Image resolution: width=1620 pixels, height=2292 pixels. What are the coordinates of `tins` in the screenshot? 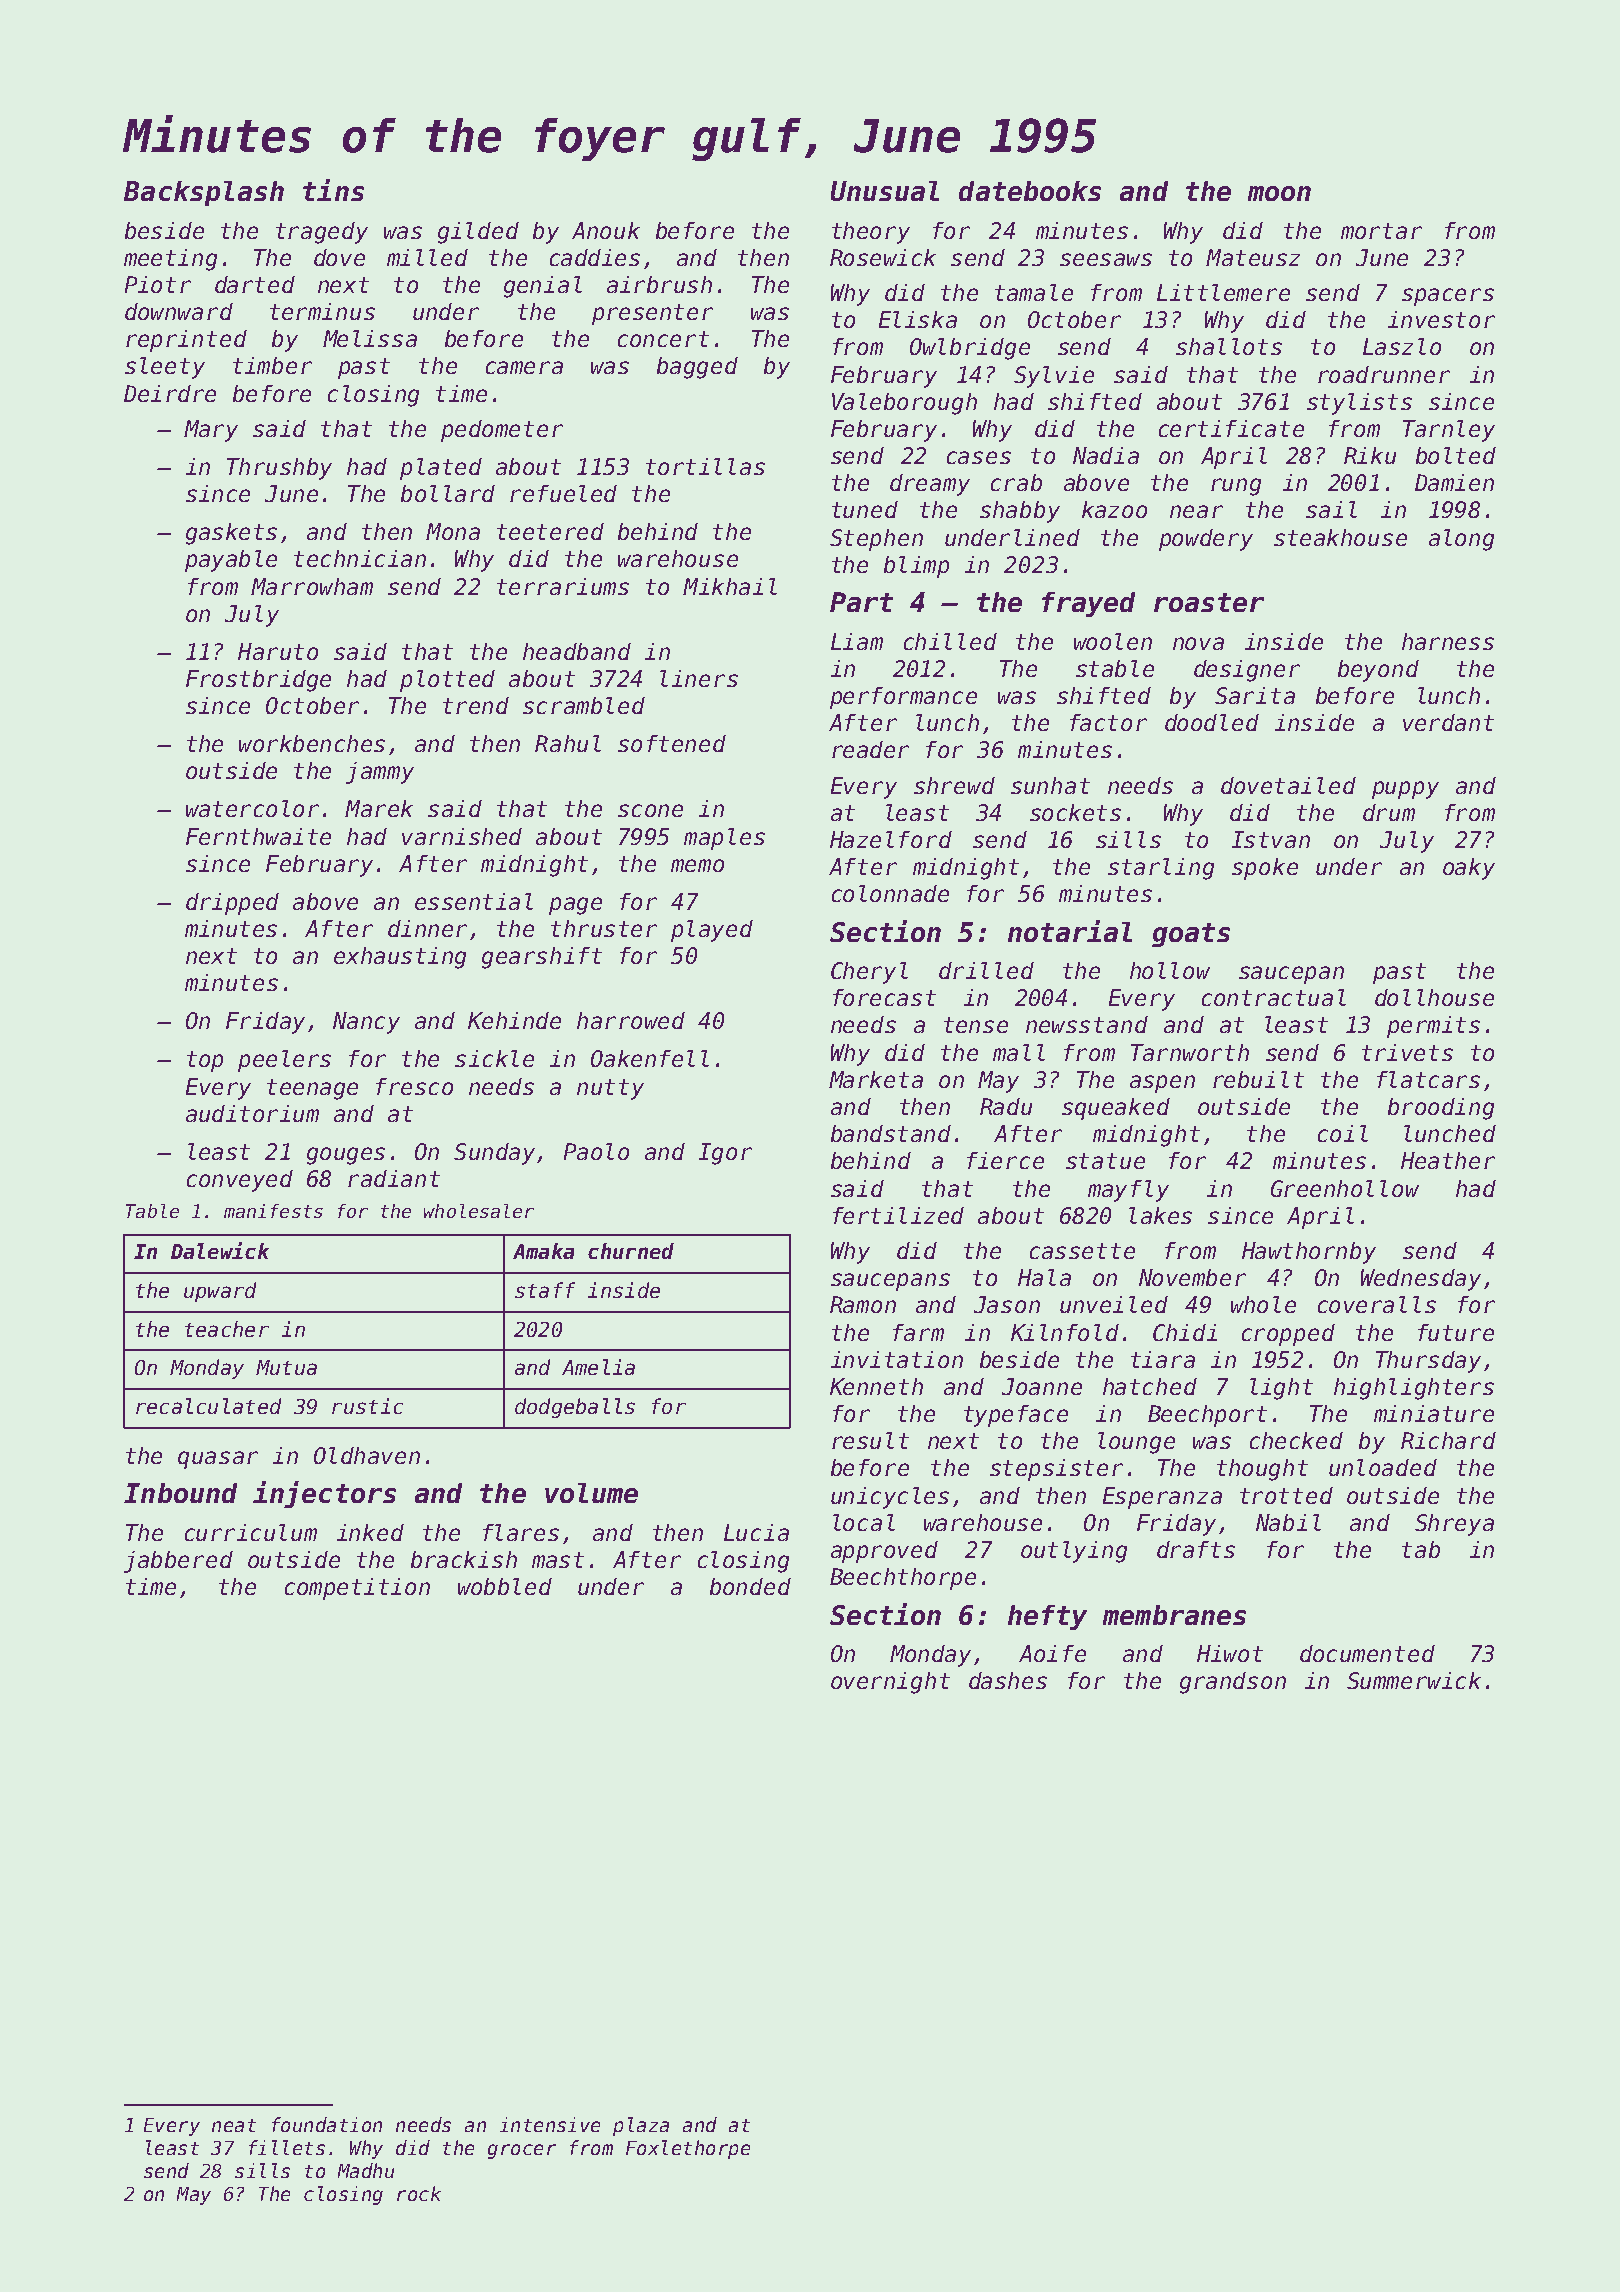 It's located at (333, 190).
